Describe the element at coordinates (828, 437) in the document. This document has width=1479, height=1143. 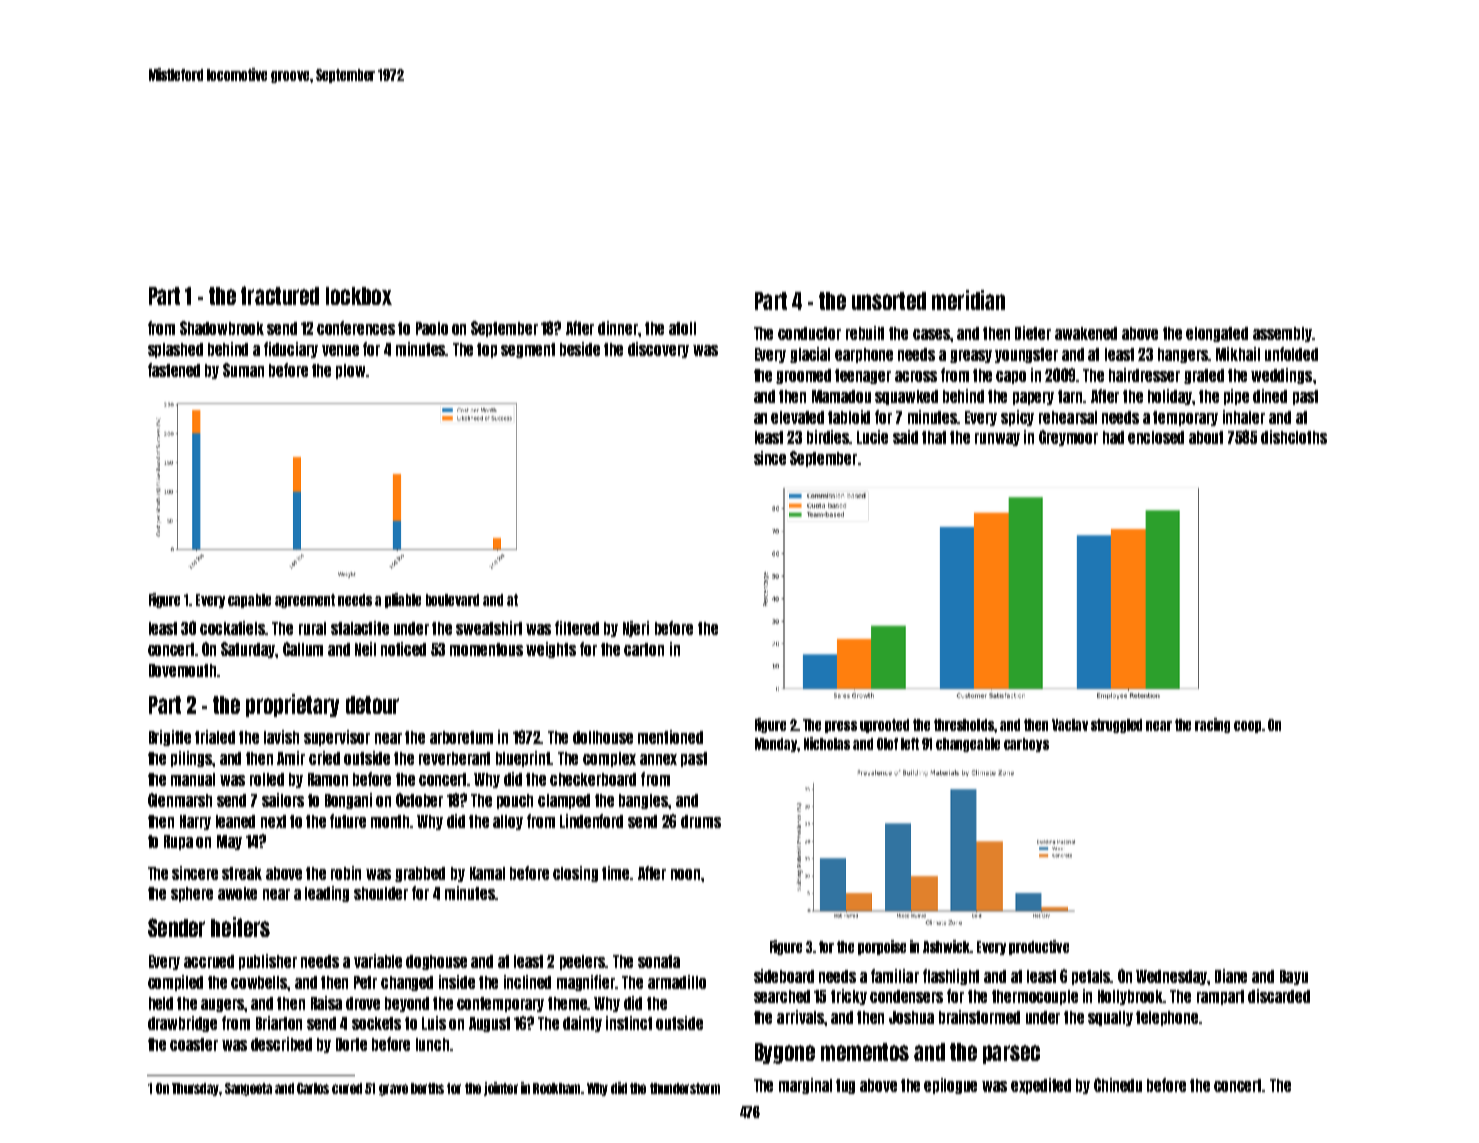
I see `birdies` at that location.
